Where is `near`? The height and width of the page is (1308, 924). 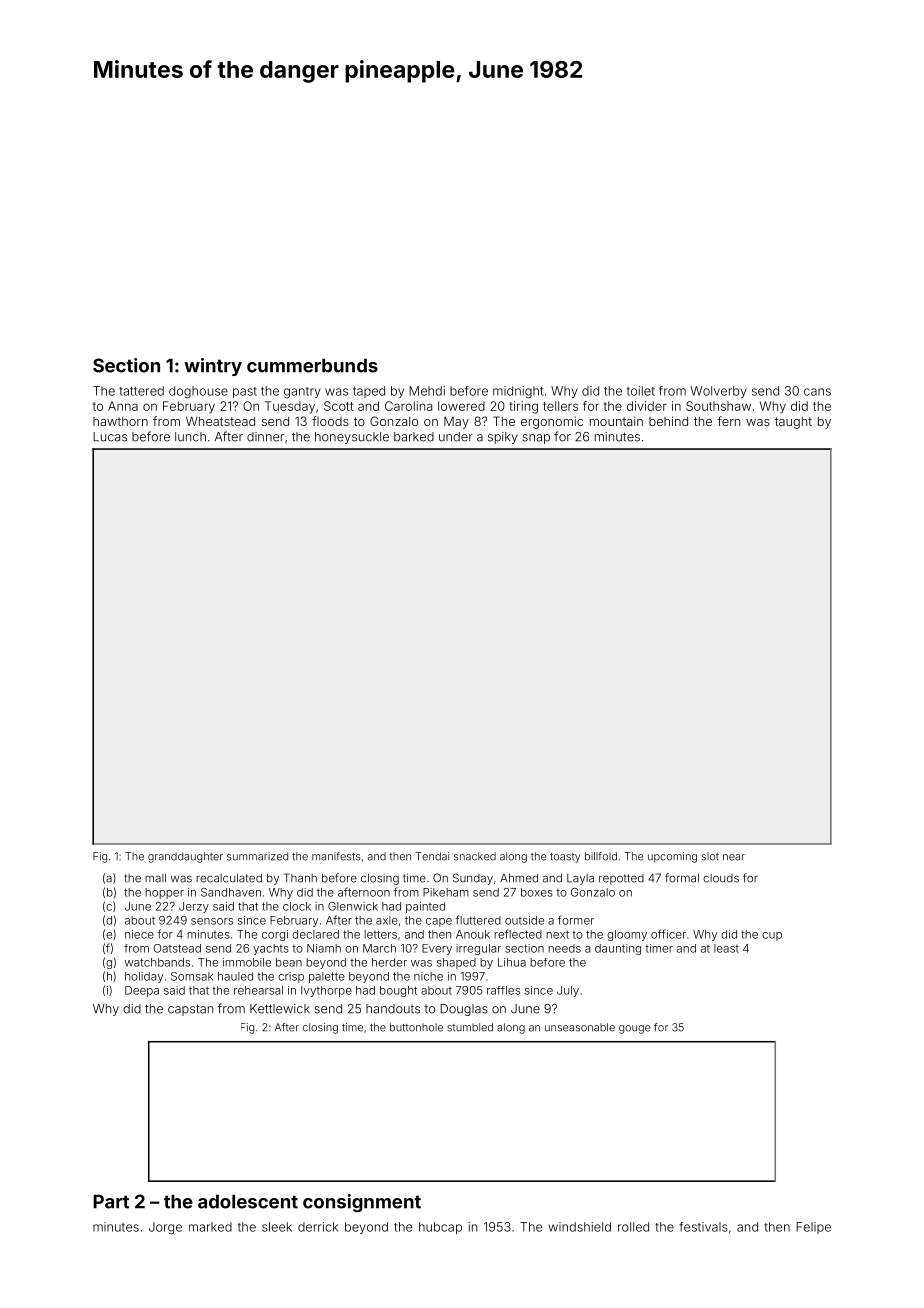
near is located at coordinates (734, 857).
